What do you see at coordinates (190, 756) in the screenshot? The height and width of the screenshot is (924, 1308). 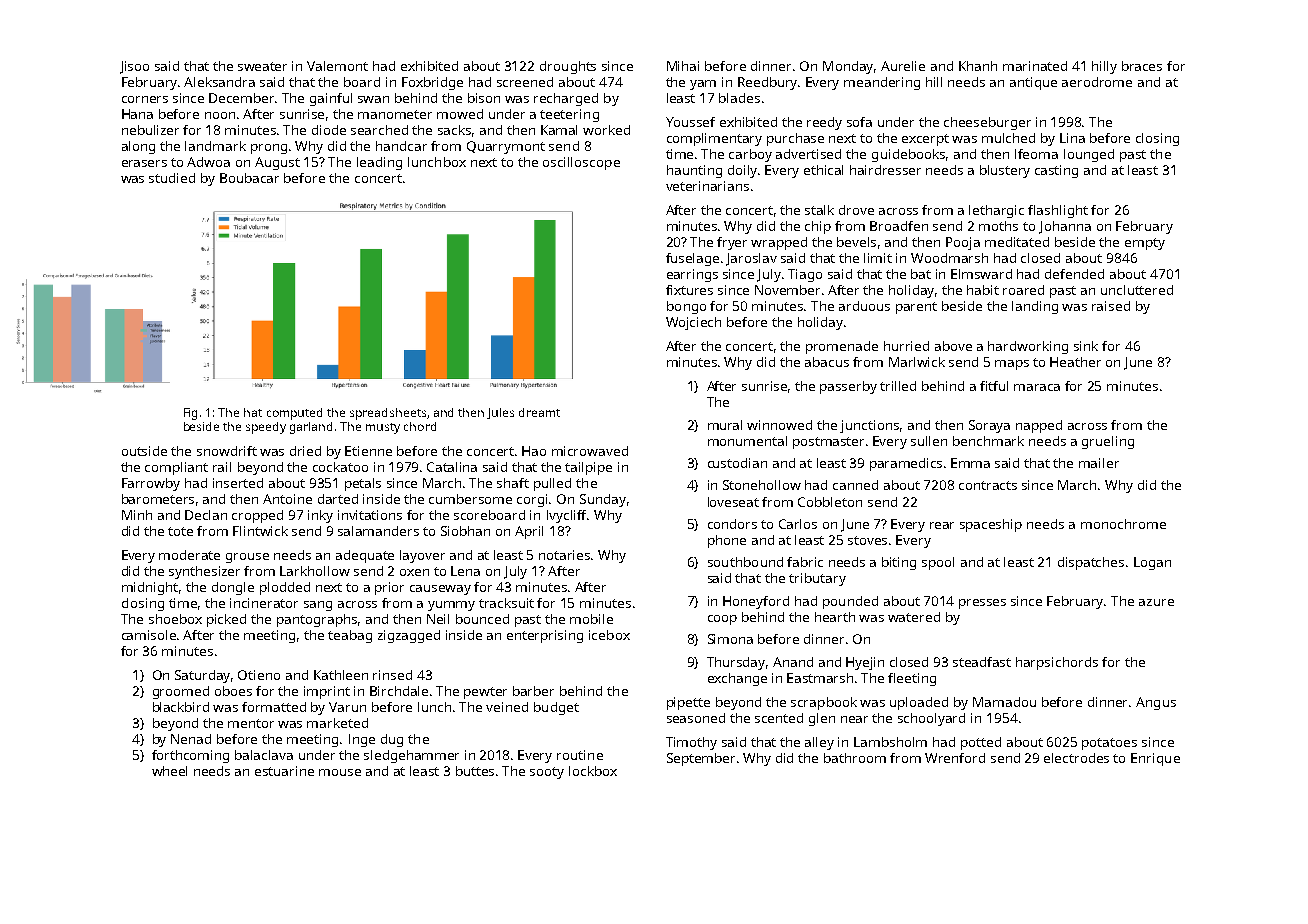 I see `forthcoming` at bounding box center [190, 756].
